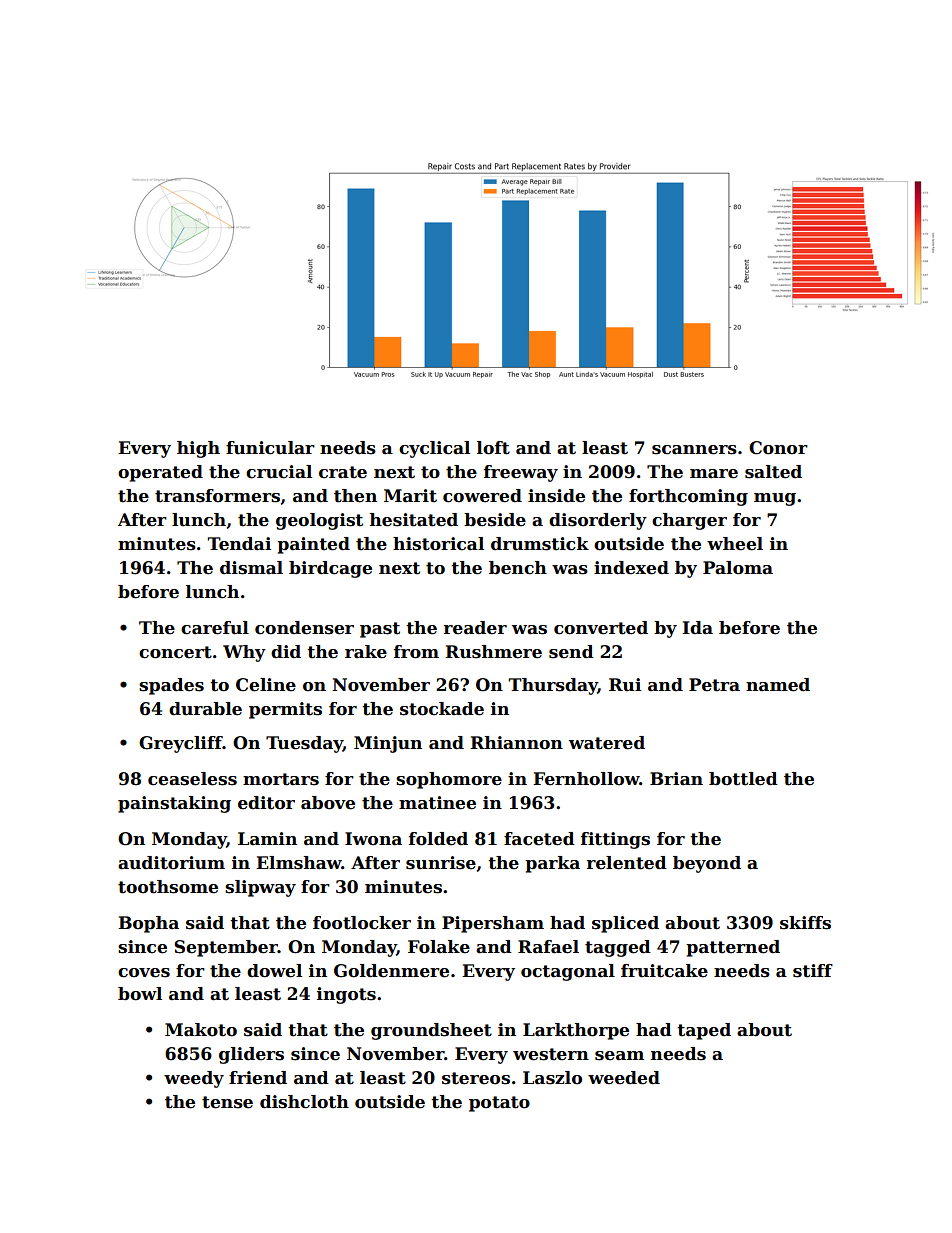 This page has width=952, height=1233. I want to click on crucial, so click(279, 472).
